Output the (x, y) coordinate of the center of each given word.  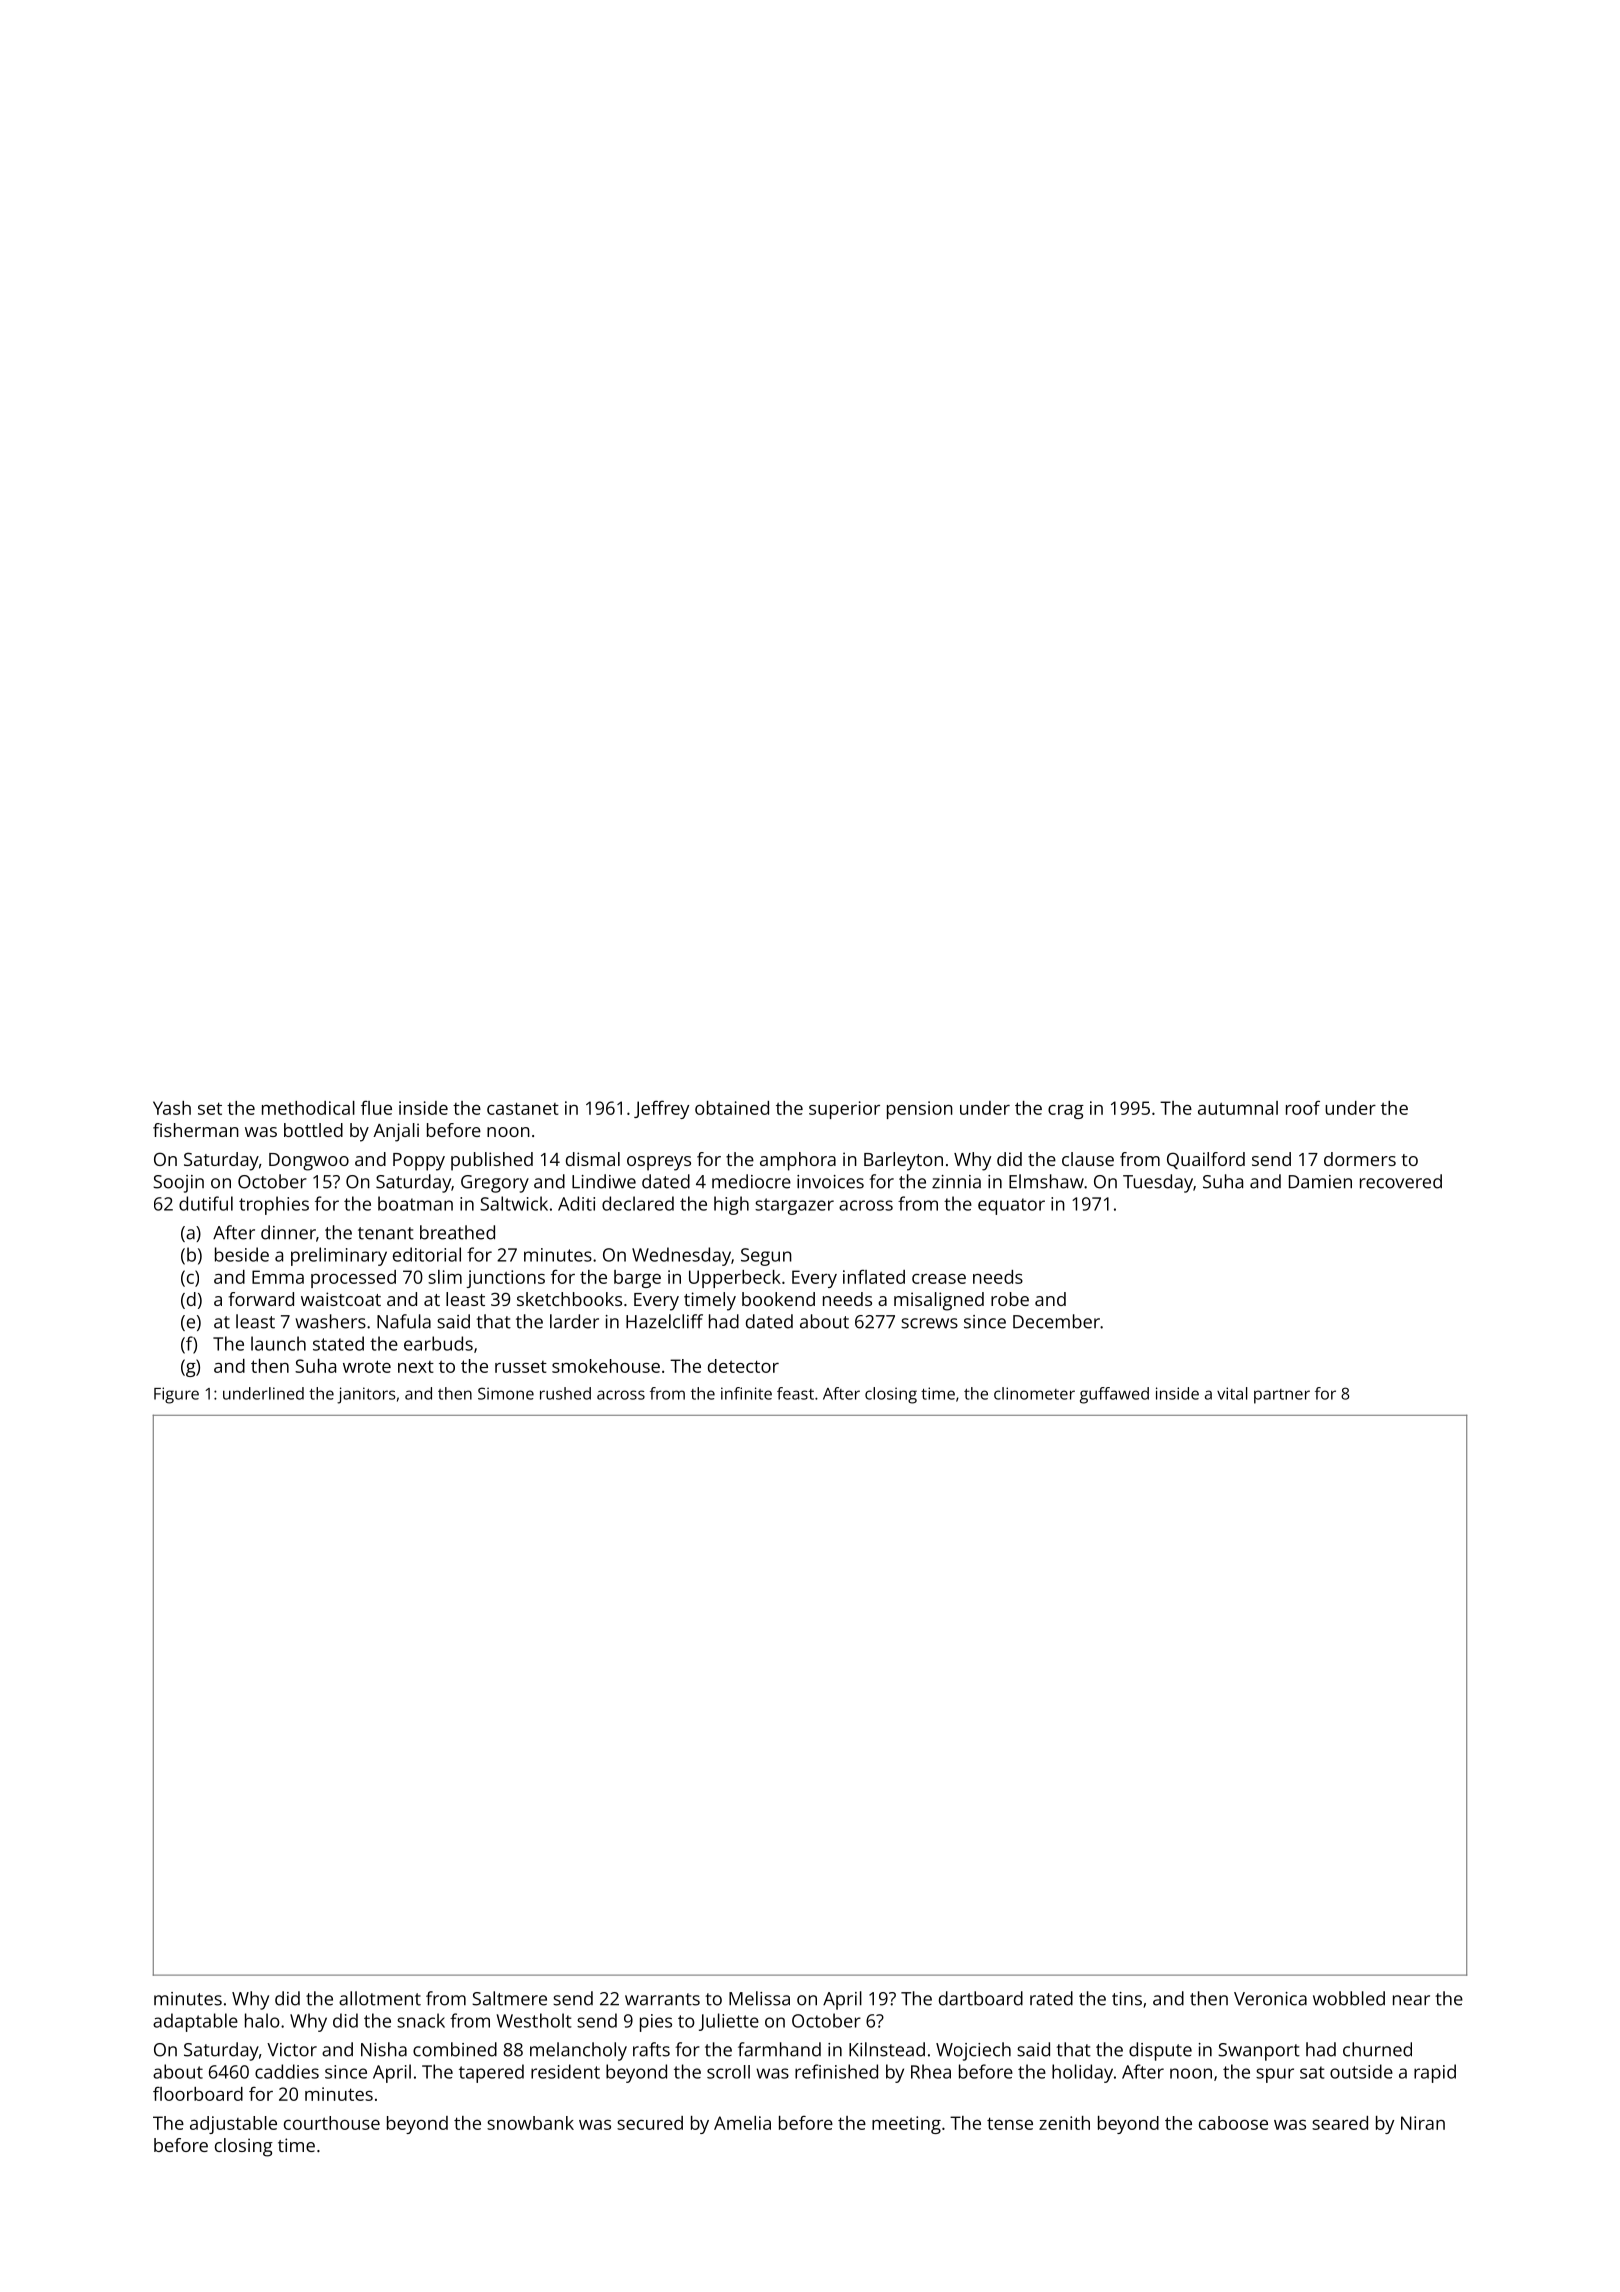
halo (262, 2020)
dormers (1360, 1159)
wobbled (1349, 1998)
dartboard (981, 1998)
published (492, 1161)
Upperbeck (735, 1279)
